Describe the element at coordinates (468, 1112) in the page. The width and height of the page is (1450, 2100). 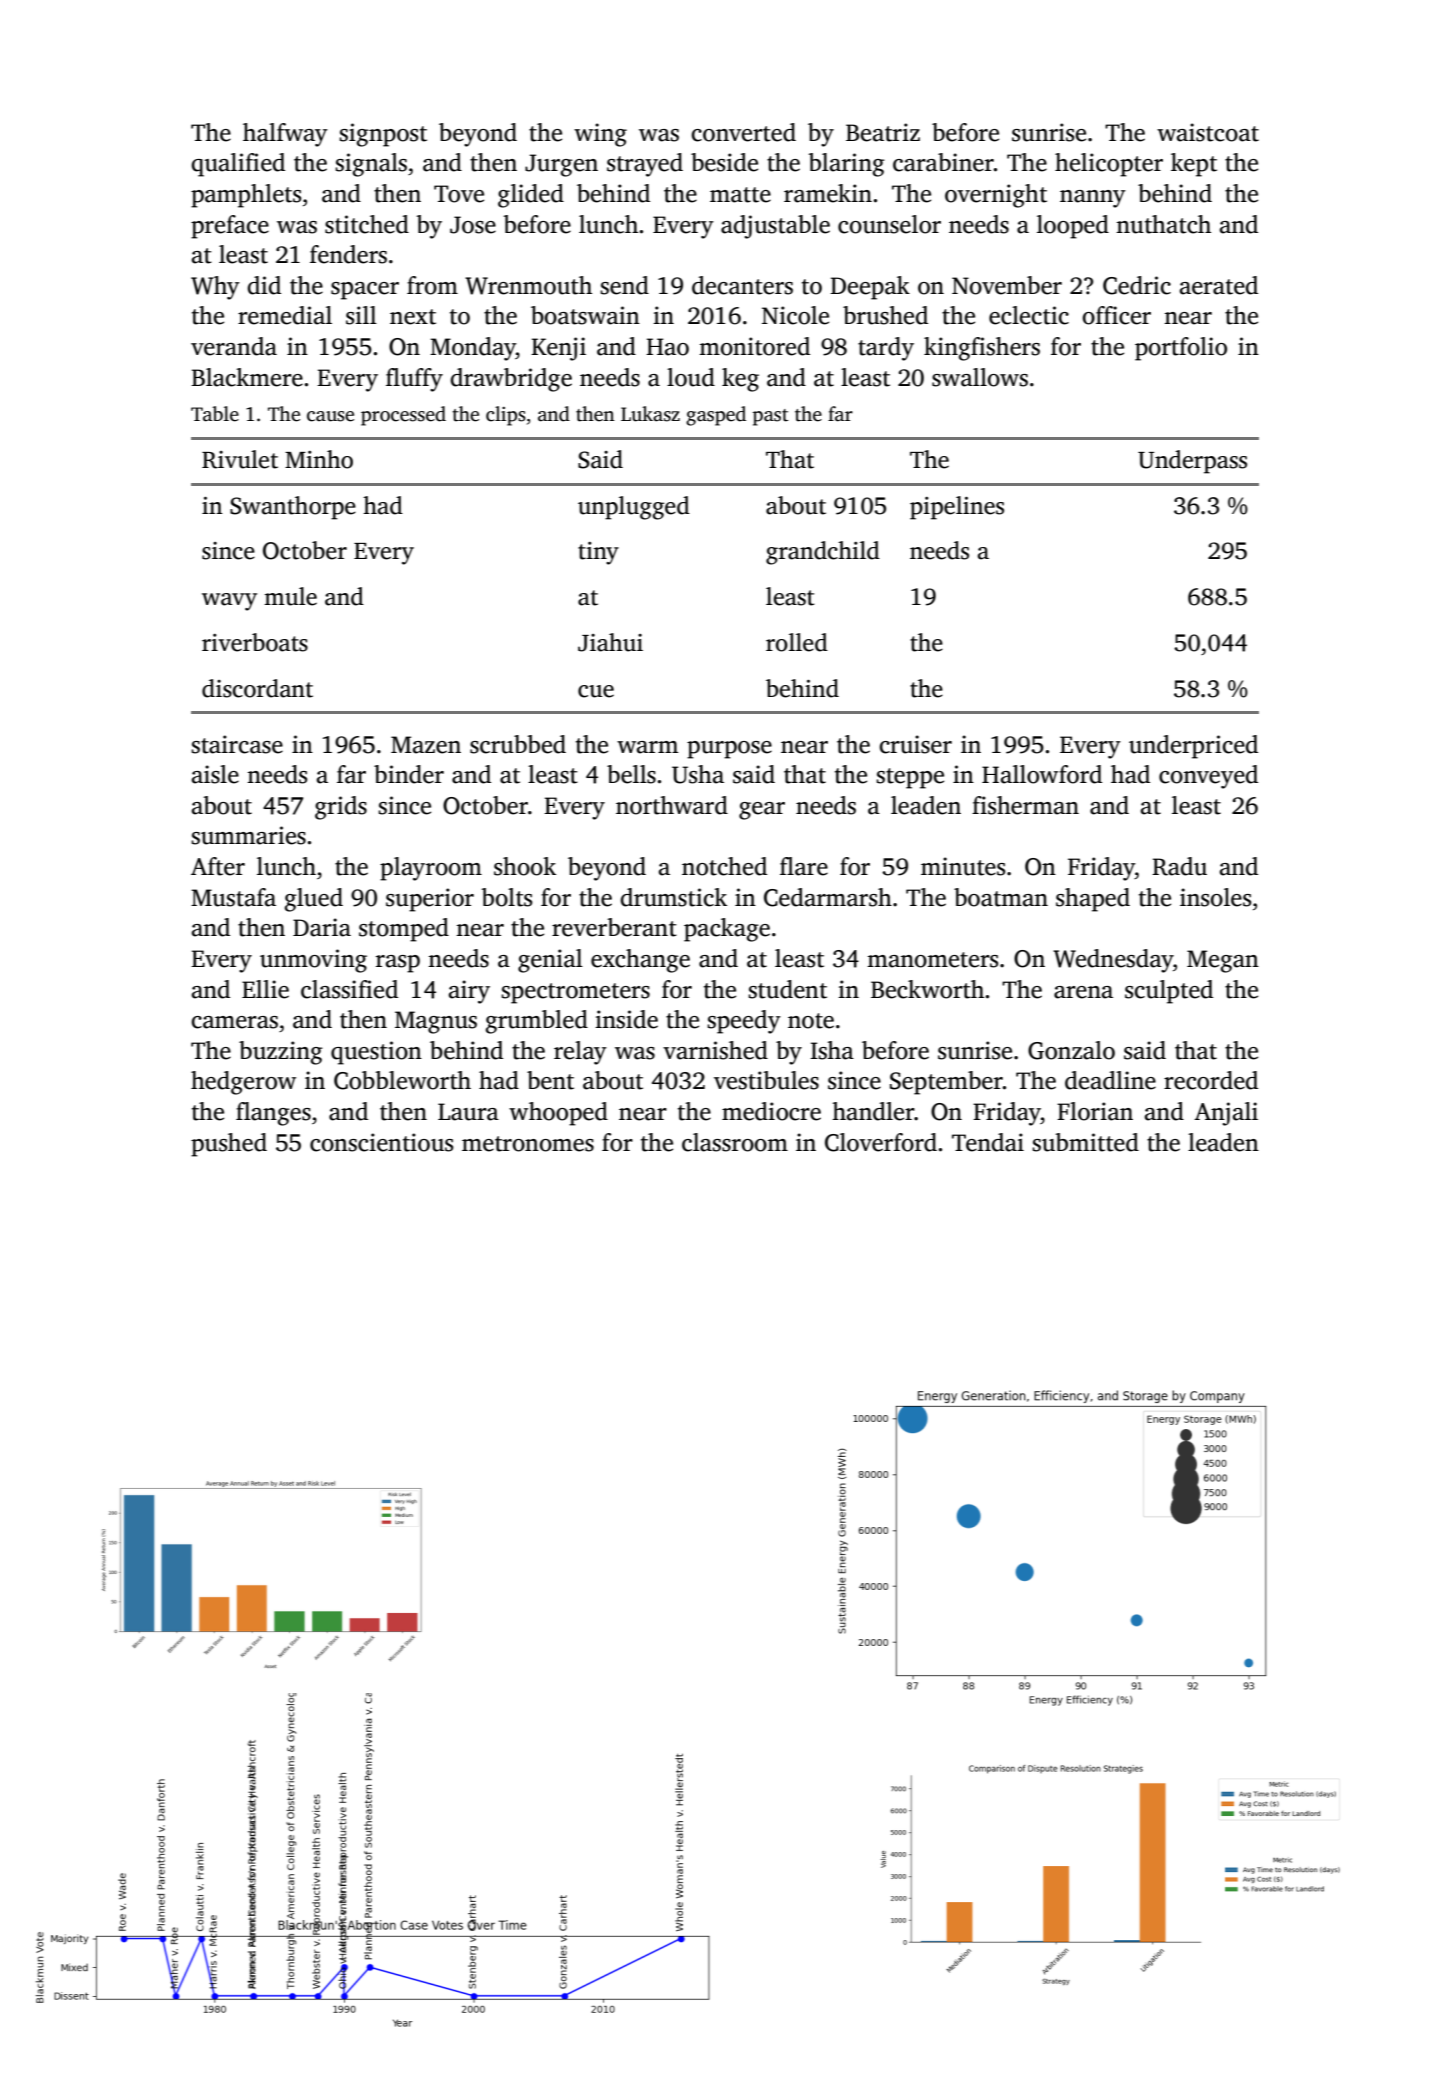
I see `Laura` at that location.
